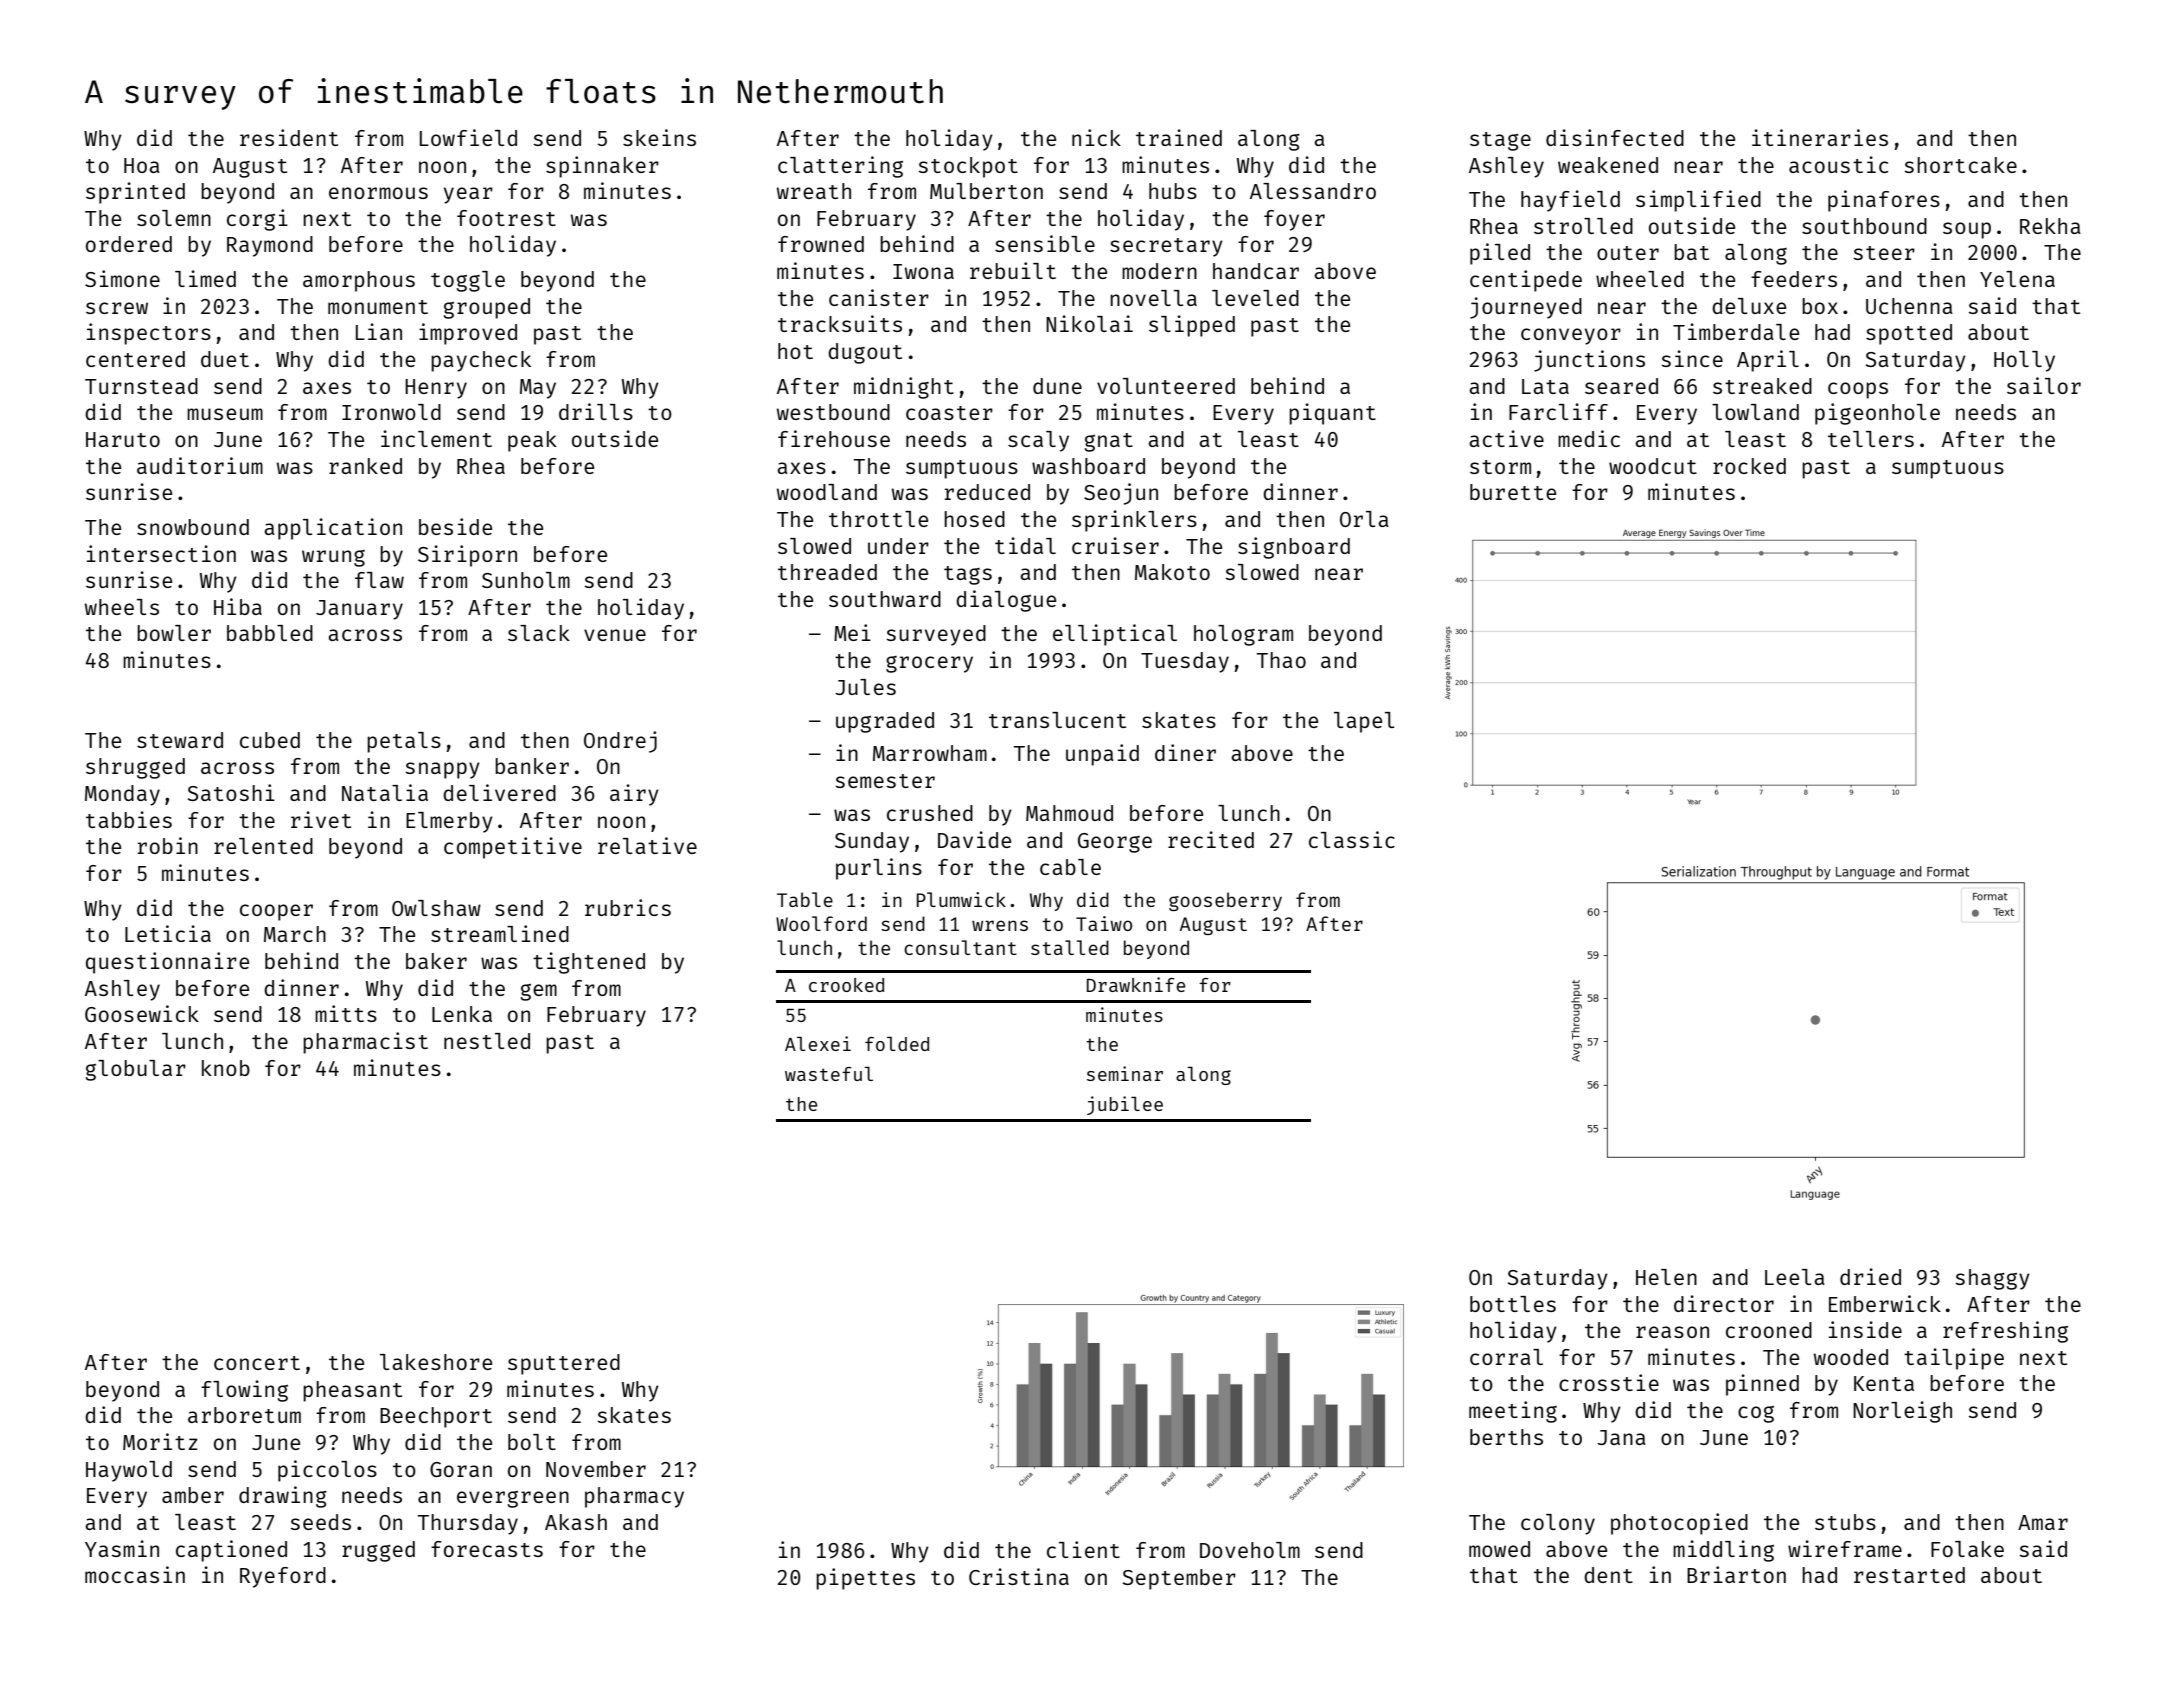 The width and height of the image is (2178, 1683). I want to click on jubilee, so click(1125, 1105).
